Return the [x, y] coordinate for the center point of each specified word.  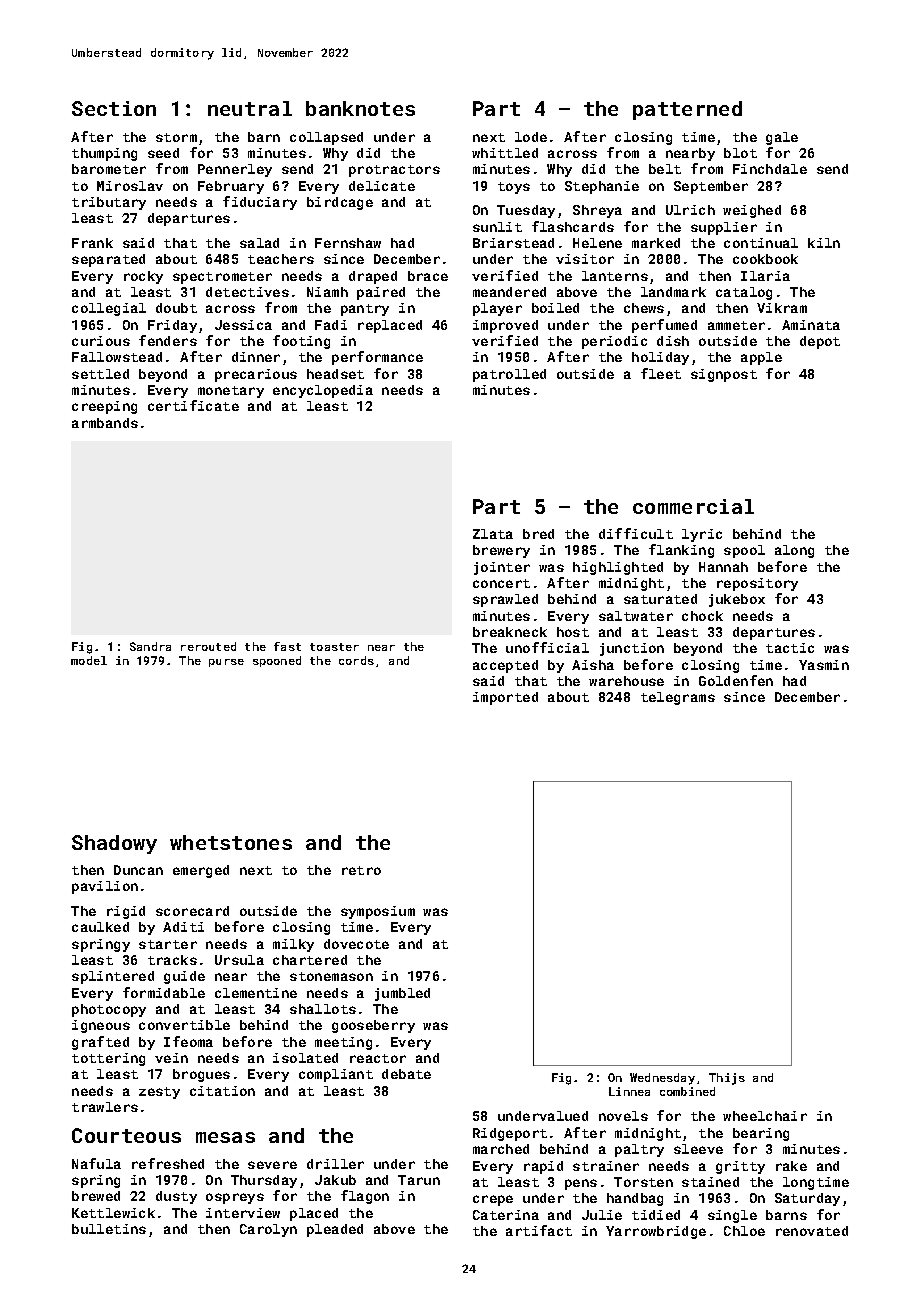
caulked [100, 927]
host [573, 632]
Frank [92, 243]
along [794, 551]
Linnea [629, 1091]
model [89, 660]
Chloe [744, 1231]
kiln [824, 243]
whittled [505, 153]
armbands [105, 423]
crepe [493, 1200]
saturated [660, 599]
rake [791, 1166]
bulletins [109, 1229]
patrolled [509, 375]
